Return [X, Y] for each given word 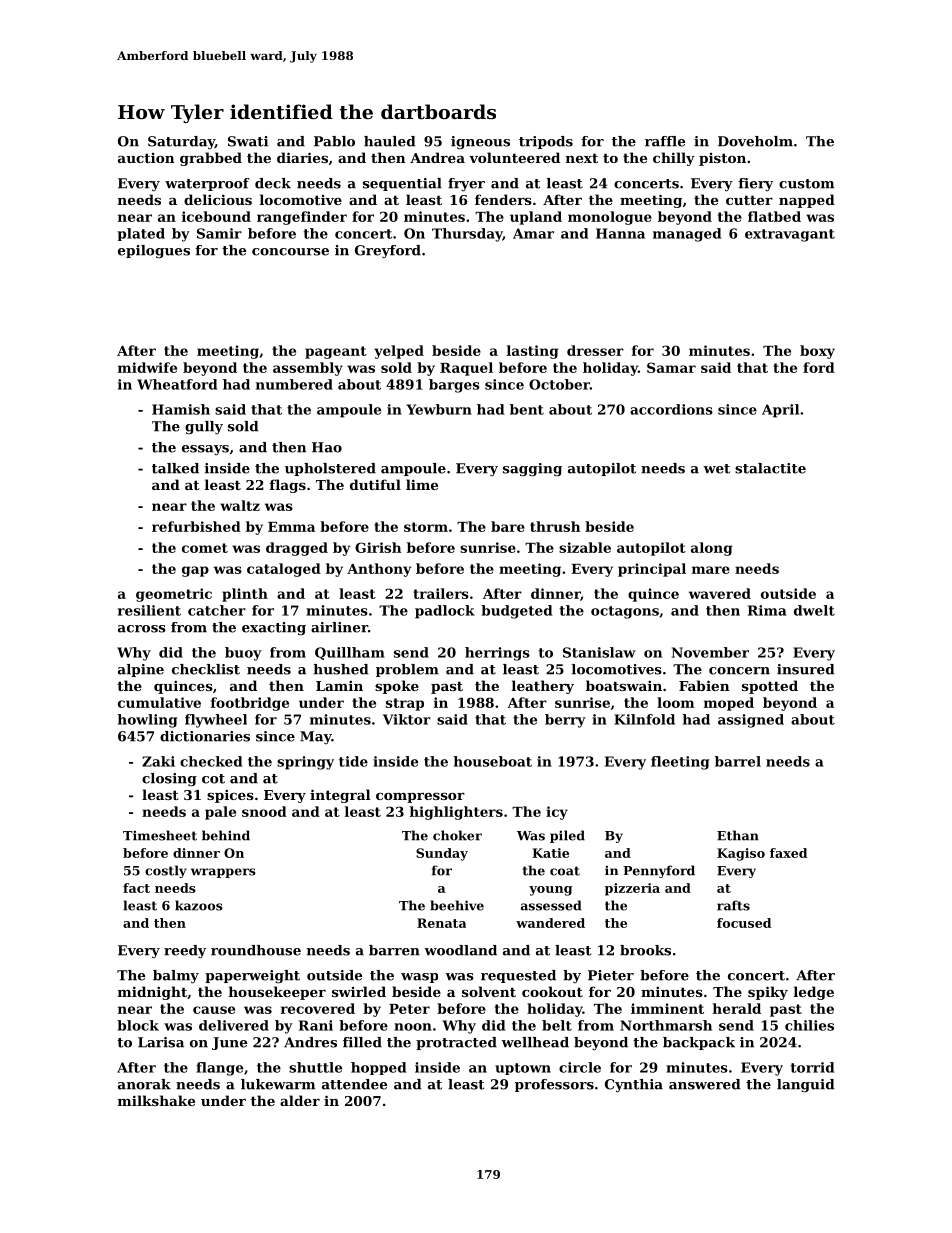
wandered [550, 923]
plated [141, 234]
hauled [390, 141]
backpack [699, 1043]
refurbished [196, 526]
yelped [399, 352]
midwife [147, 367]
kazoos [199, 905]
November [710, 652]
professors [554, 1085]
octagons [625, 612]
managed [687, 235]
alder [300, 1100]
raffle [665, 141]
